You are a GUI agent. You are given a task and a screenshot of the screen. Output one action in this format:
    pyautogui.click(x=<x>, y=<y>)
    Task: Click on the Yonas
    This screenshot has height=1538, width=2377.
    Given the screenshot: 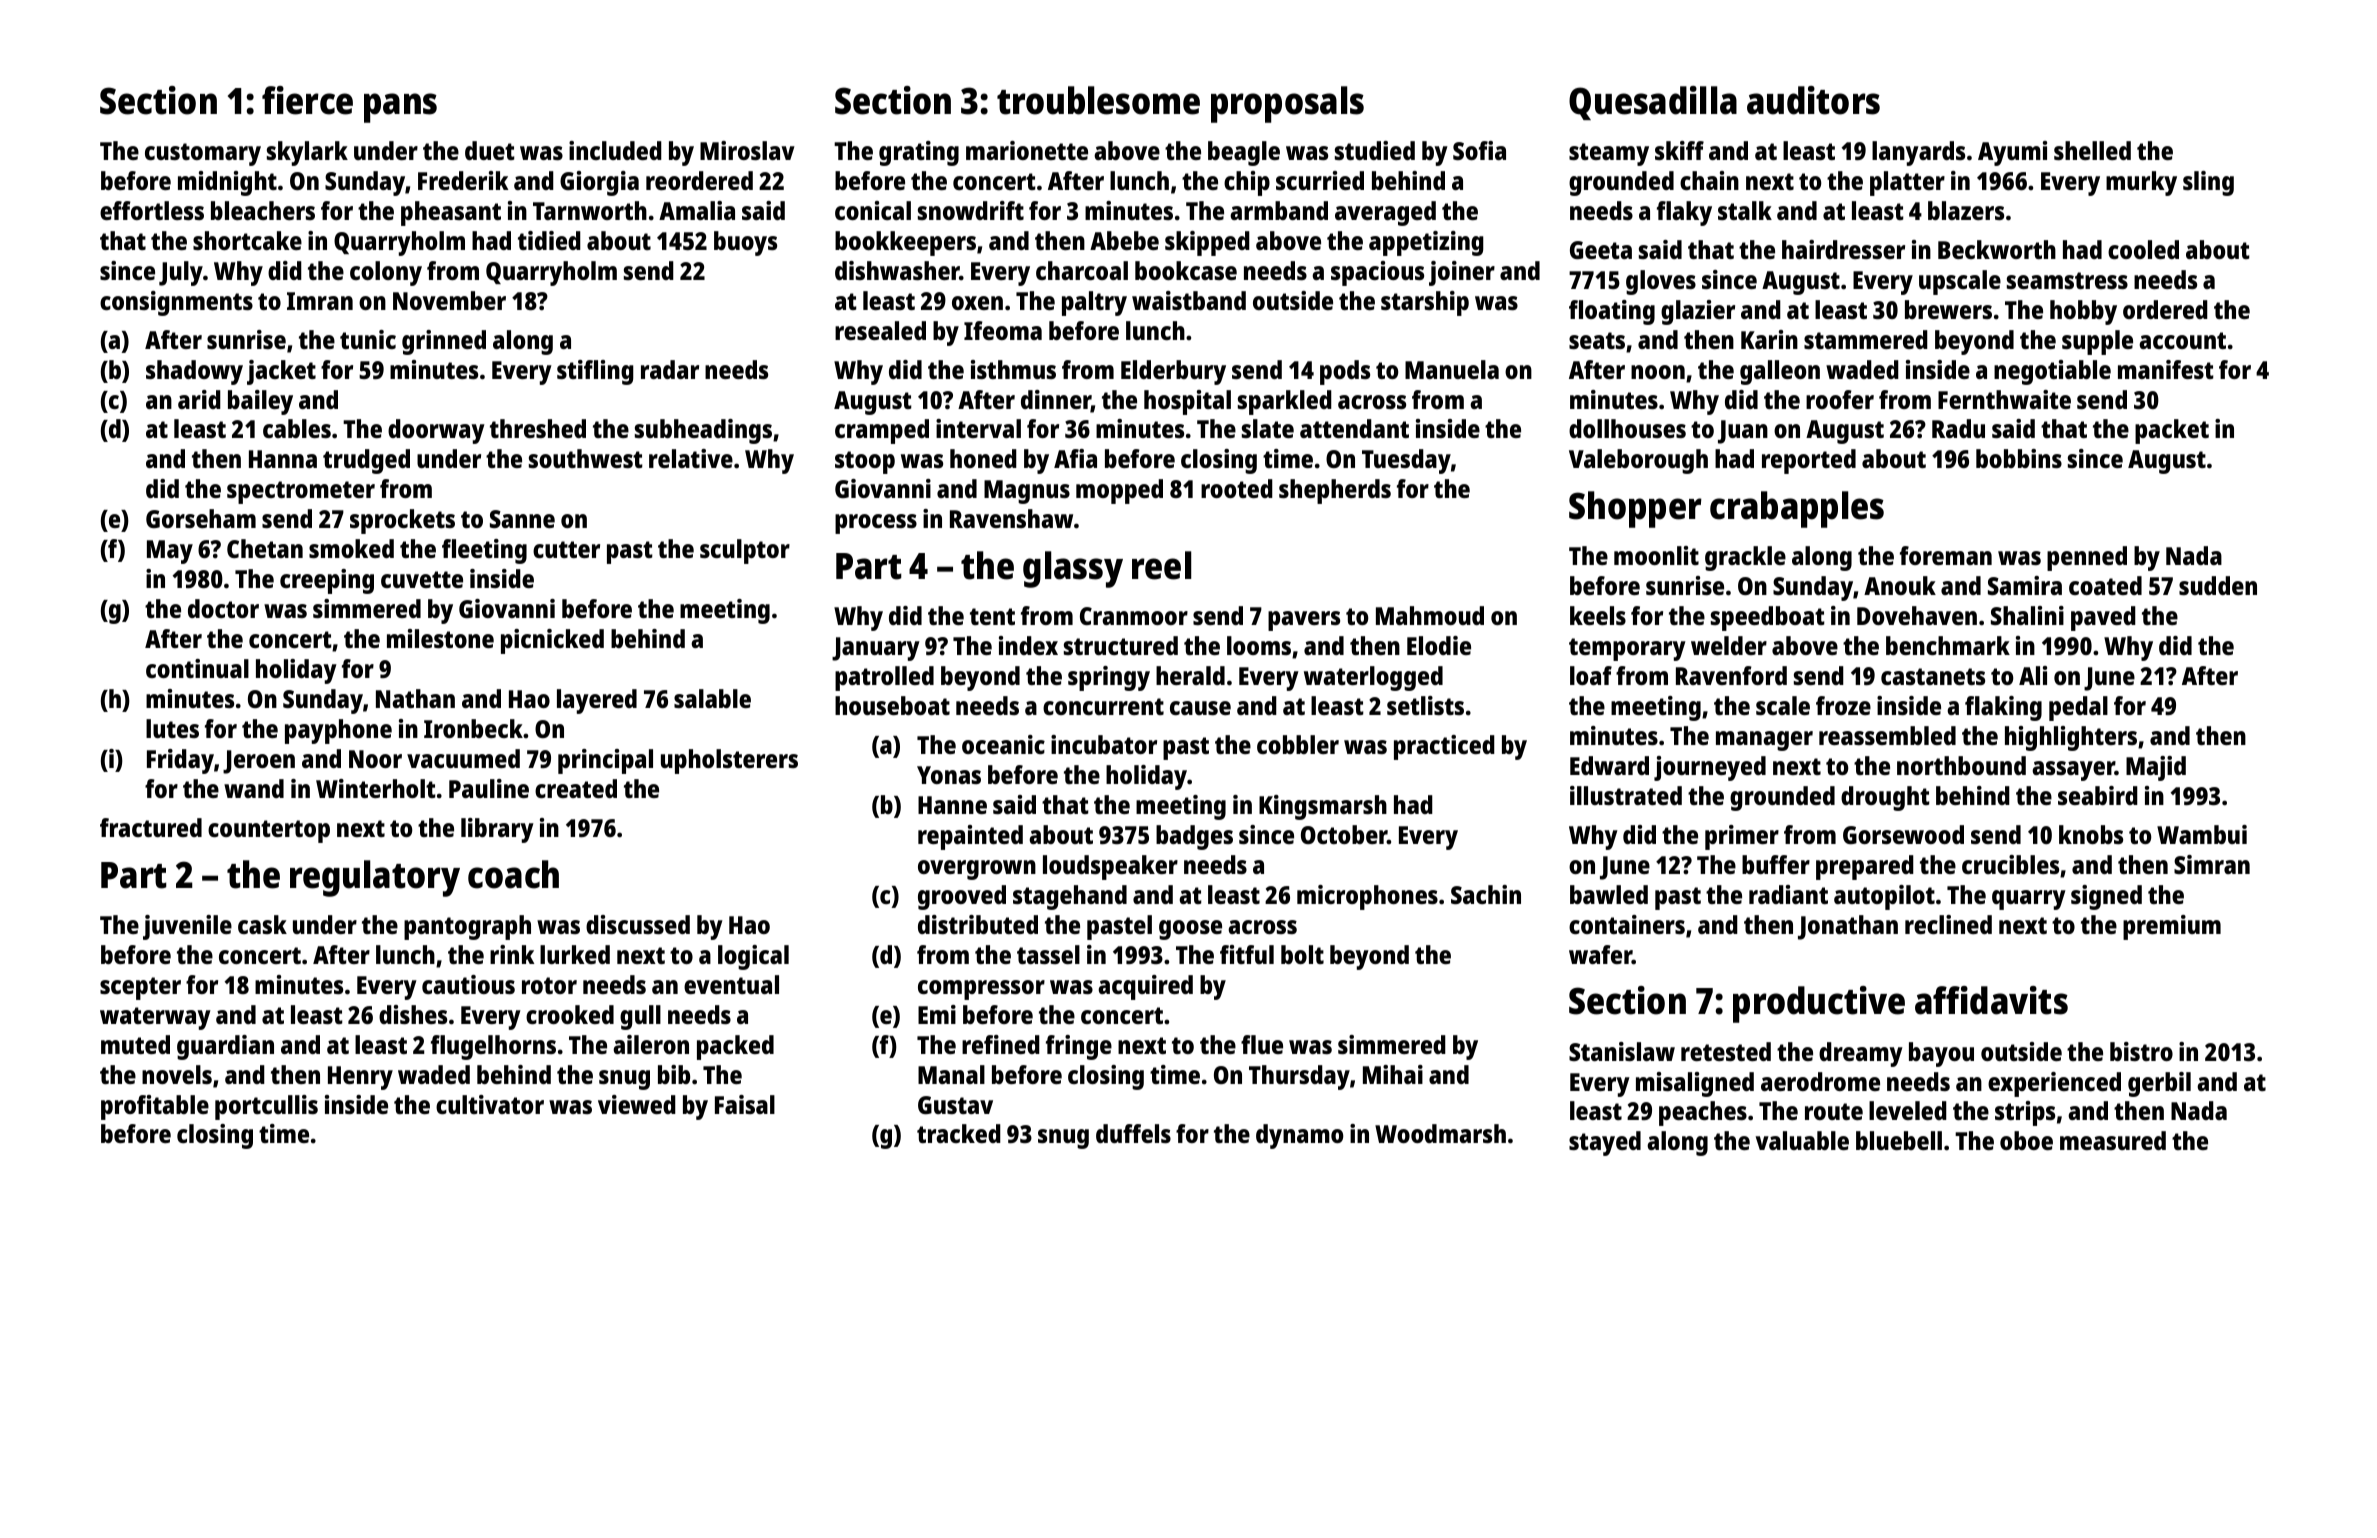 What is the action you would take?
    pyautogui.click(x=949, y=775)
